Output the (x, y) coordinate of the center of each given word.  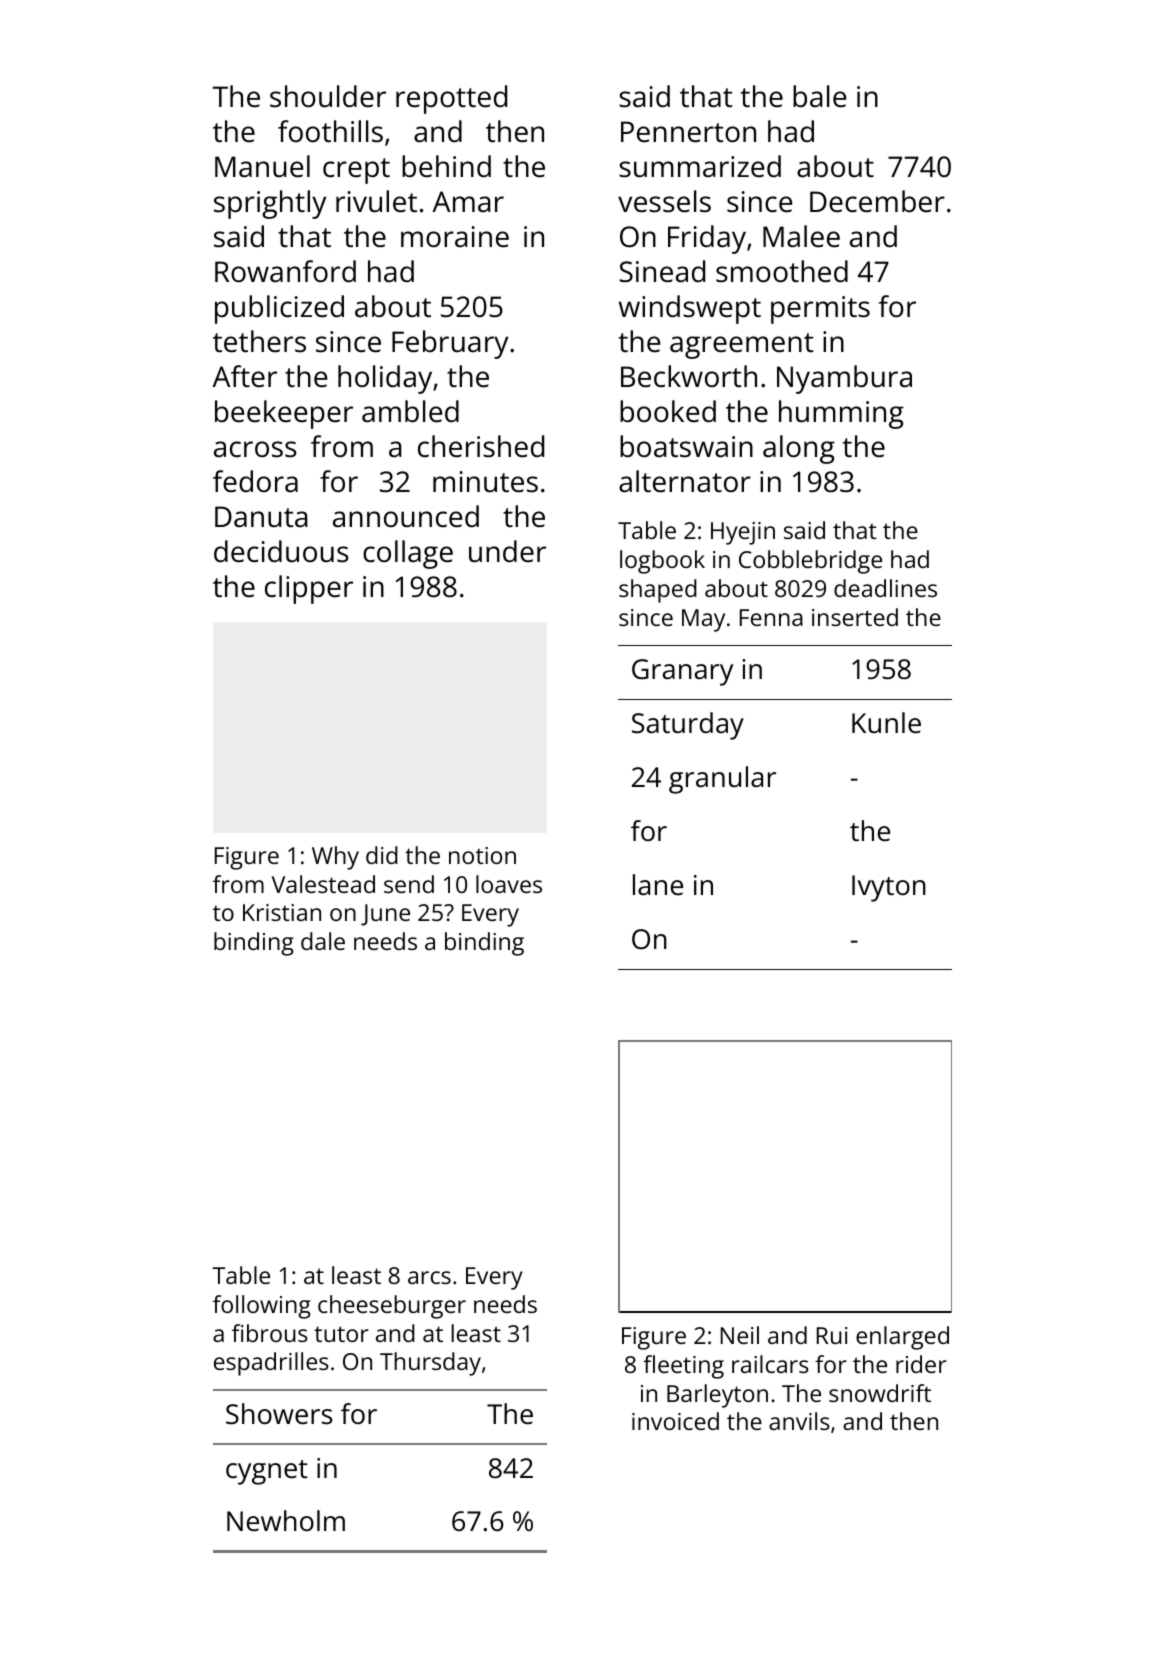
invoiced (675, 1421)
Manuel (262, 166)
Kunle (886, 723)
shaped (658, 591)
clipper (309, 589)
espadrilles (271, 1364)
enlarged (902, 1338)
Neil (740, 1335)
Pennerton (688, 132)
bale (819, 96)
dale (323, 941)
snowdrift (880, 1393)
